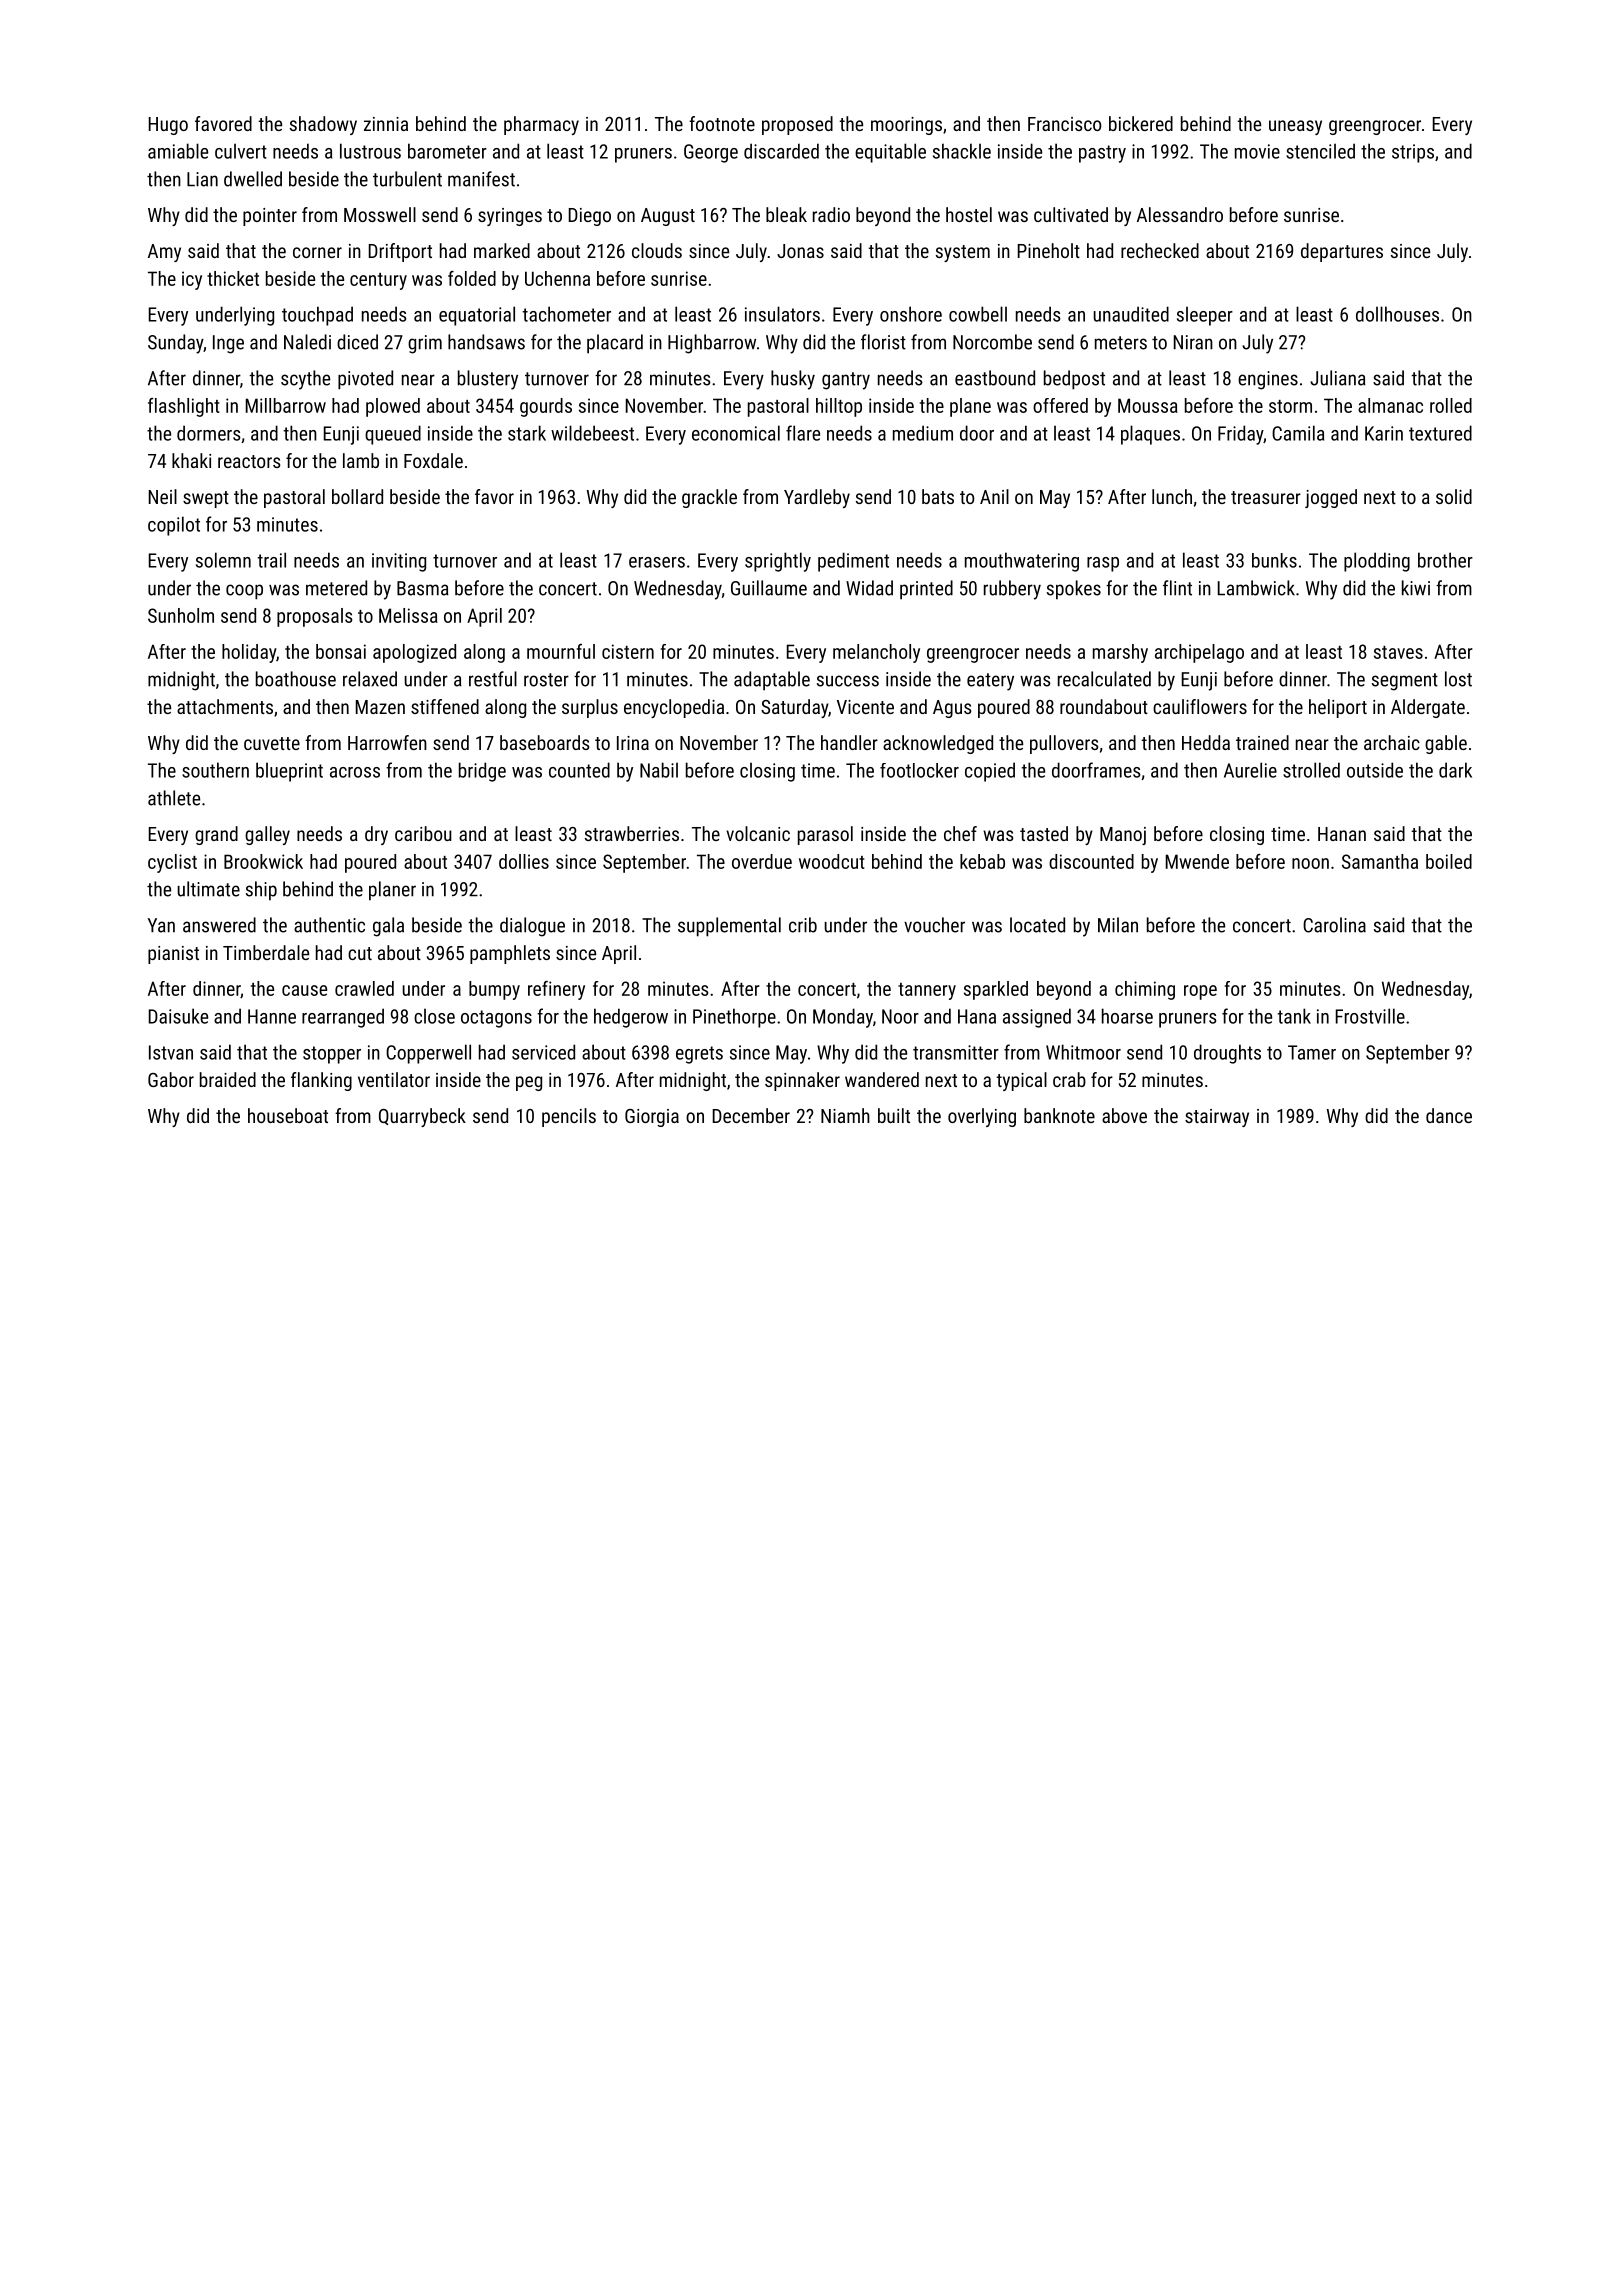  I want to click on George, so click(711, 153).
